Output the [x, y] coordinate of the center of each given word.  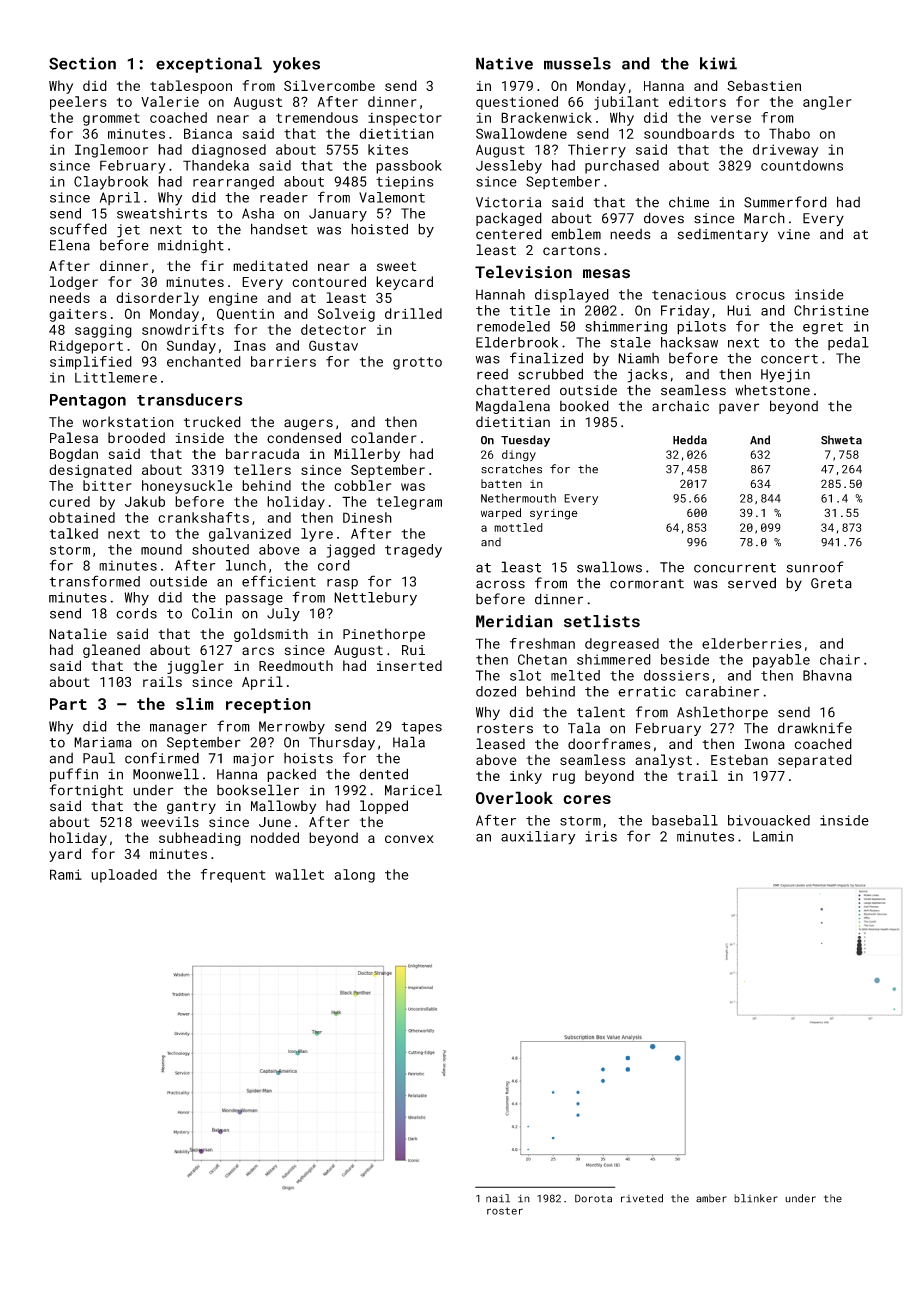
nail [498, 1198]
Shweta [841, 440]
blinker [756, 1198]
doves [664, 218]
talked [74, 533]
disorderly [157, 299]
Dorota [593, 1198]
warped [501, 513]
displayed [572, 296]
